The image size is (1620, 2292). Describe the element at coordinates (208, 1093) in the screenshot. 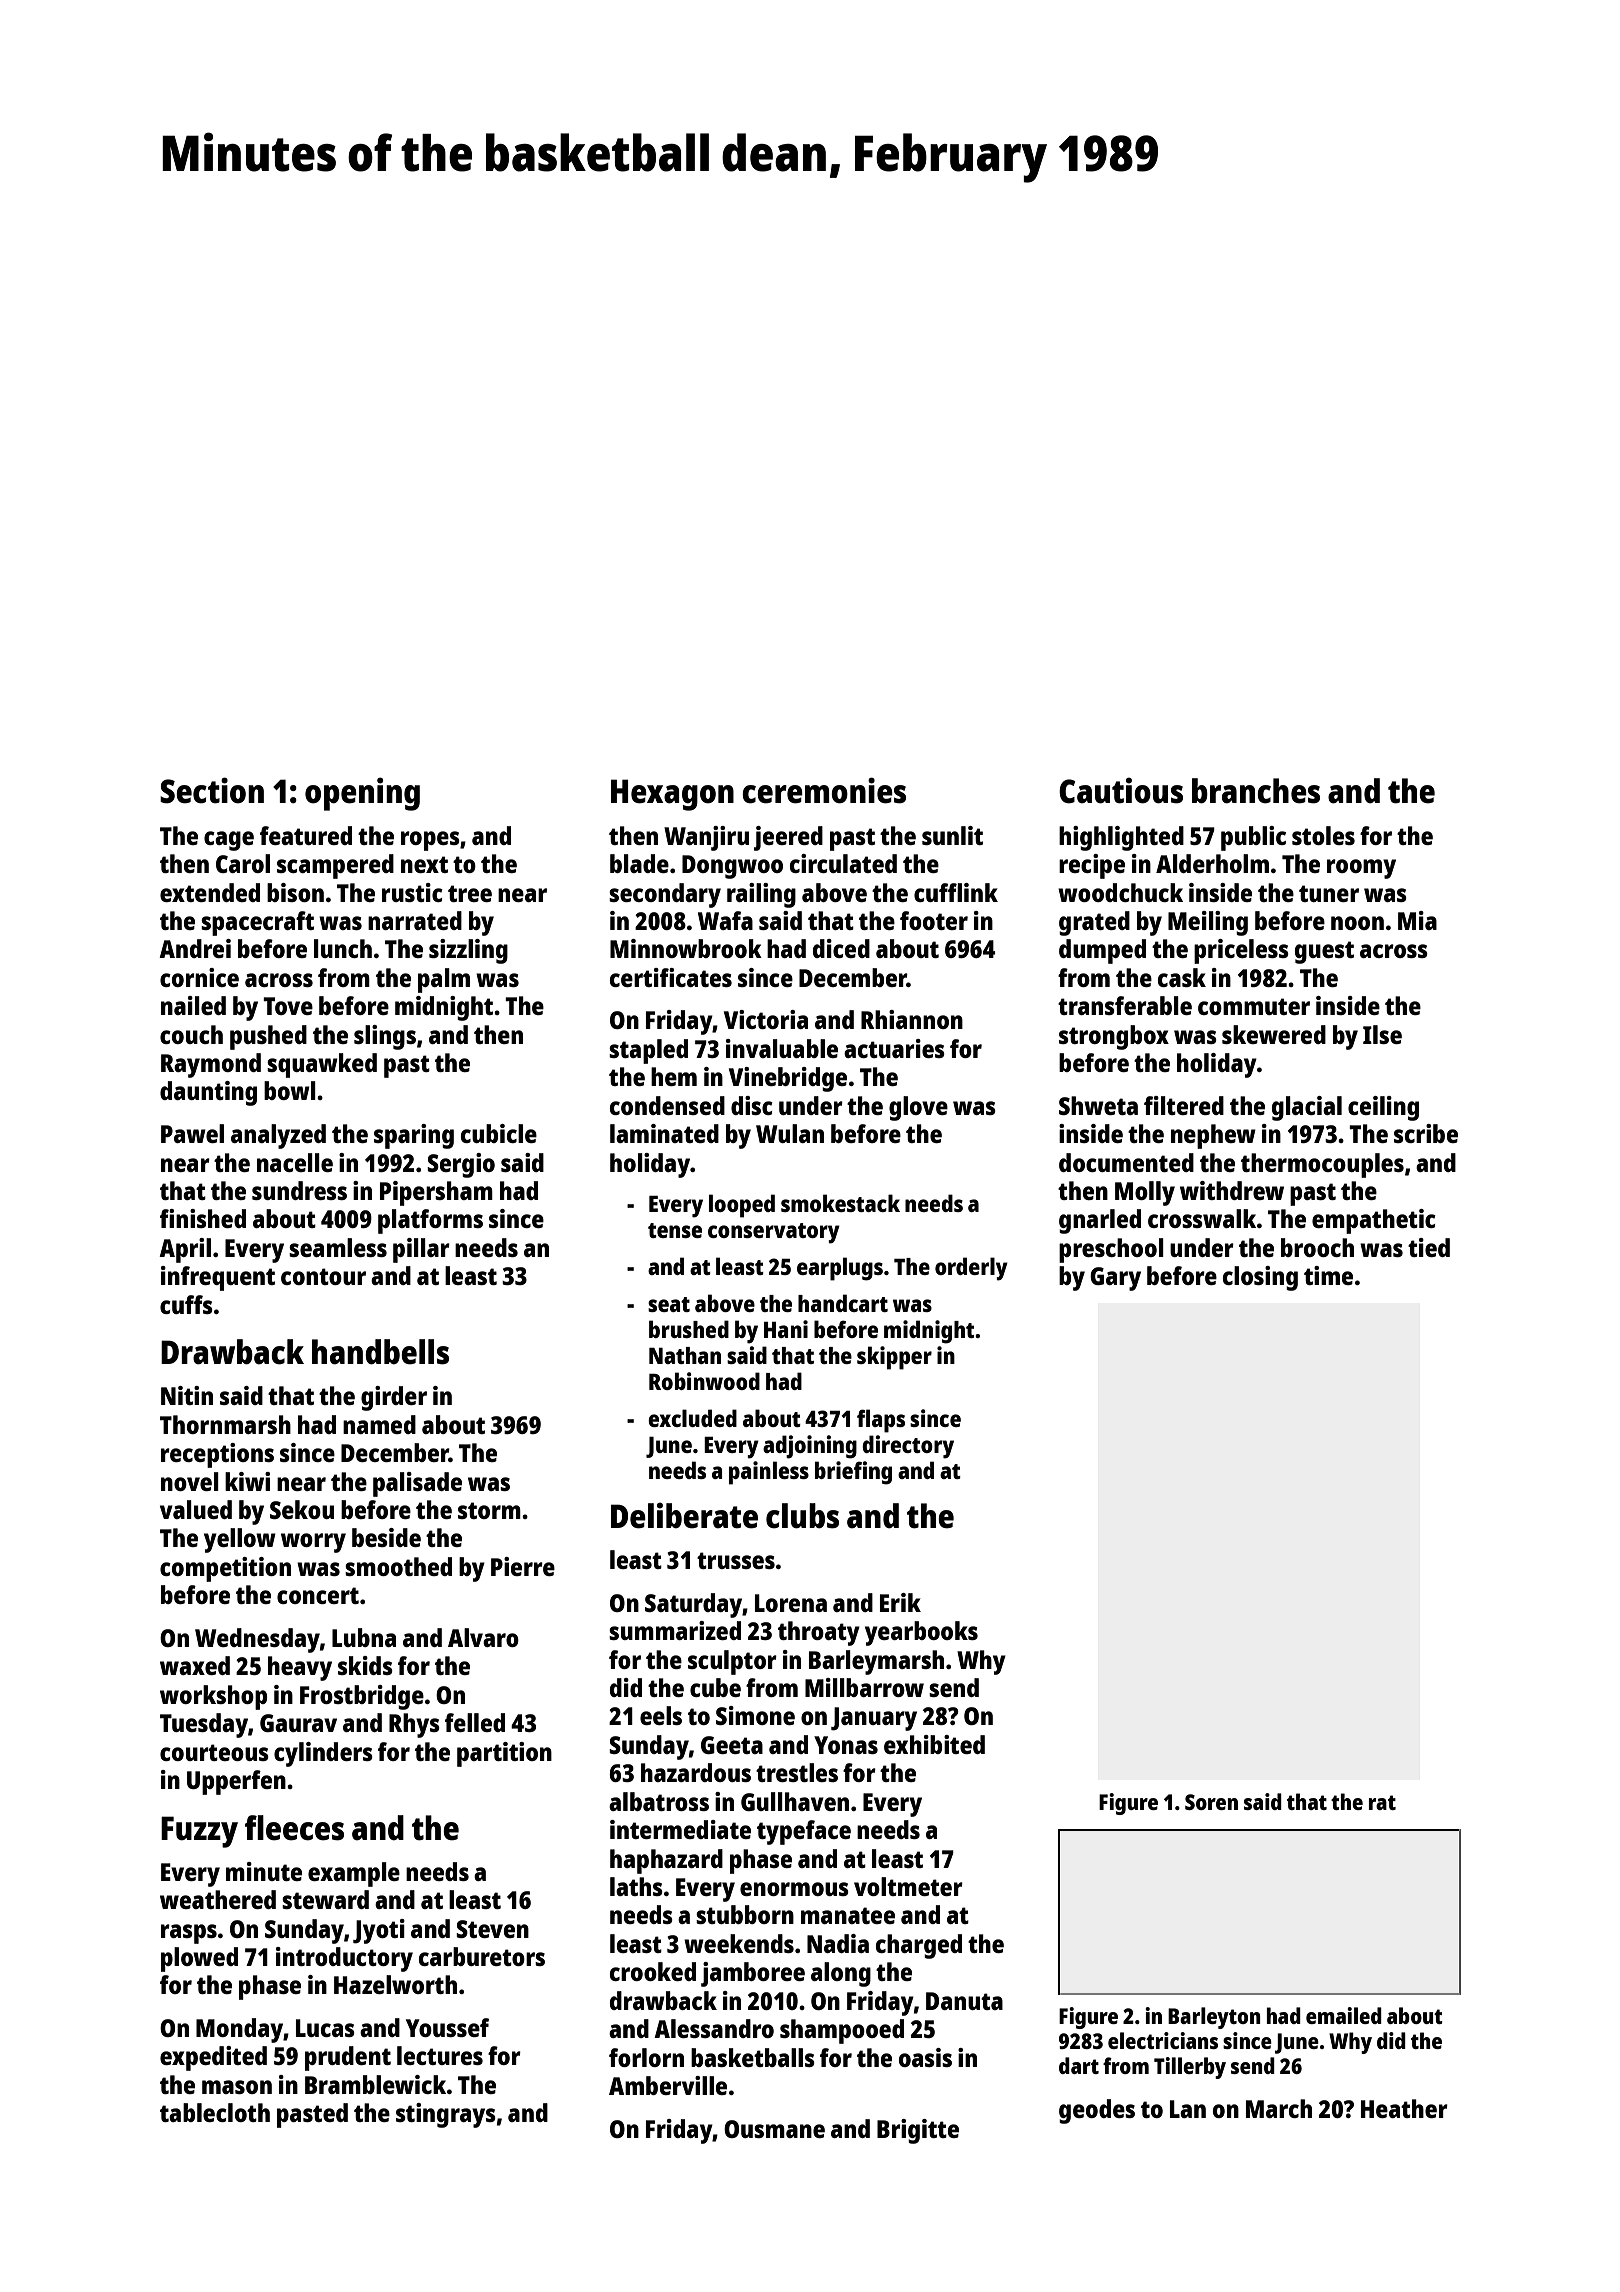

I see `daunting` at that location.
